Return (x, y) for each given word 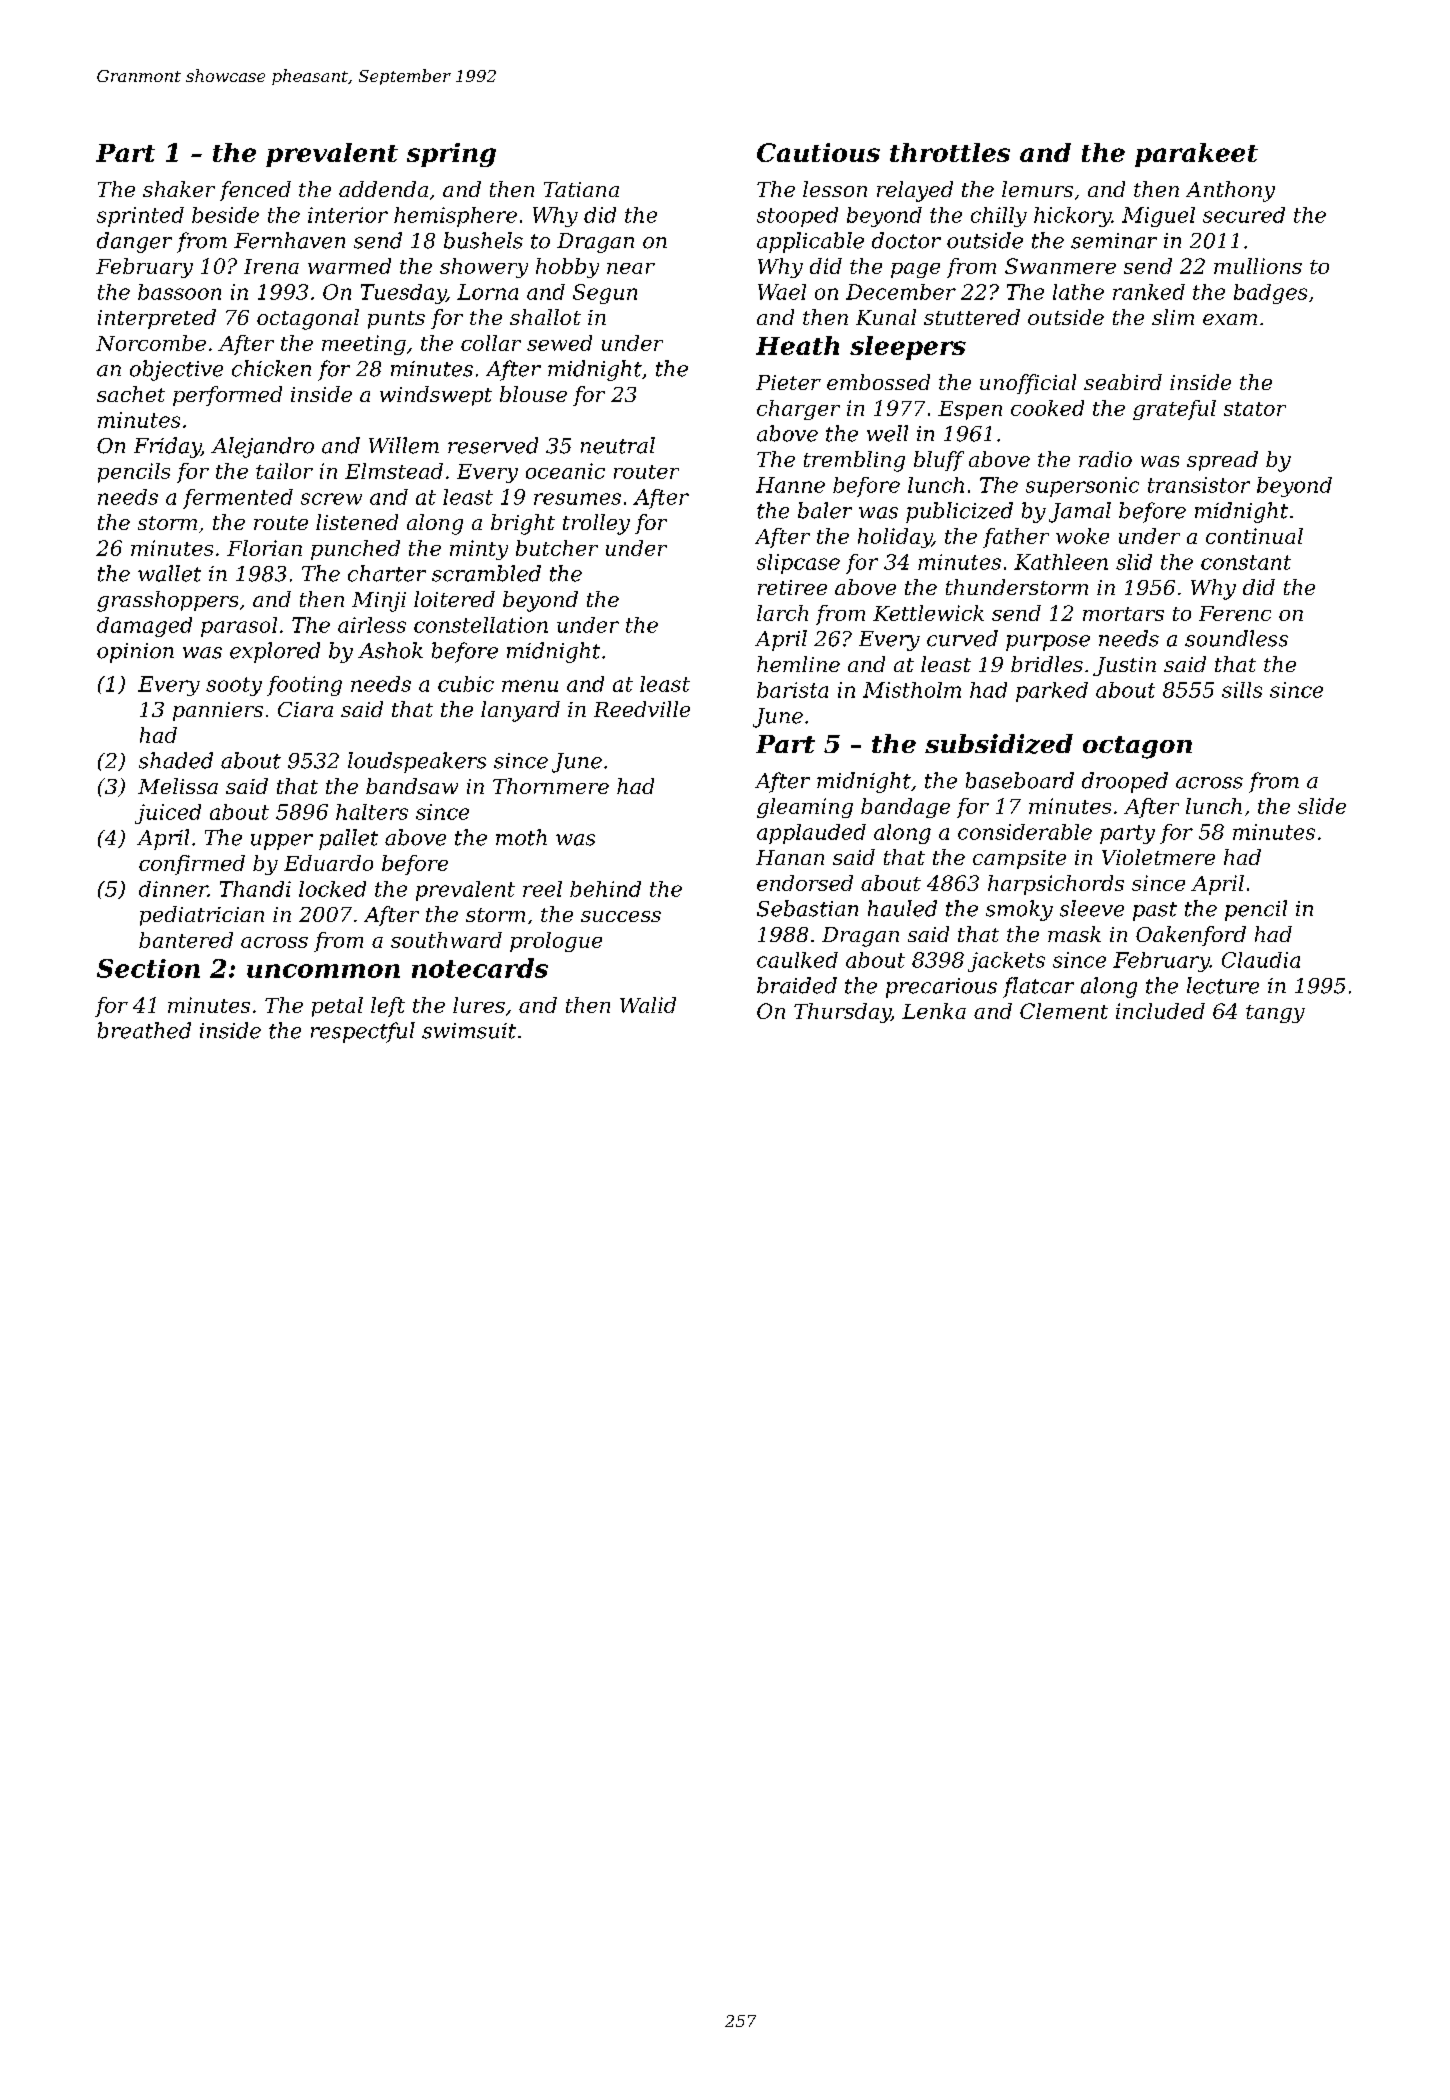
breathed (144, 1030)
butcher (557, 548)
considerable (1025, 832)
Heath (797, 345)
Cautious (818, 152)
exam (1230, 319)
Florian (264, 548)
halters (372, 812)
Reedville (642, 709)
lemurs (1037, 189)
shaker (179, 189)
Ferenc (1235, 613)
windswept (436, 396)
